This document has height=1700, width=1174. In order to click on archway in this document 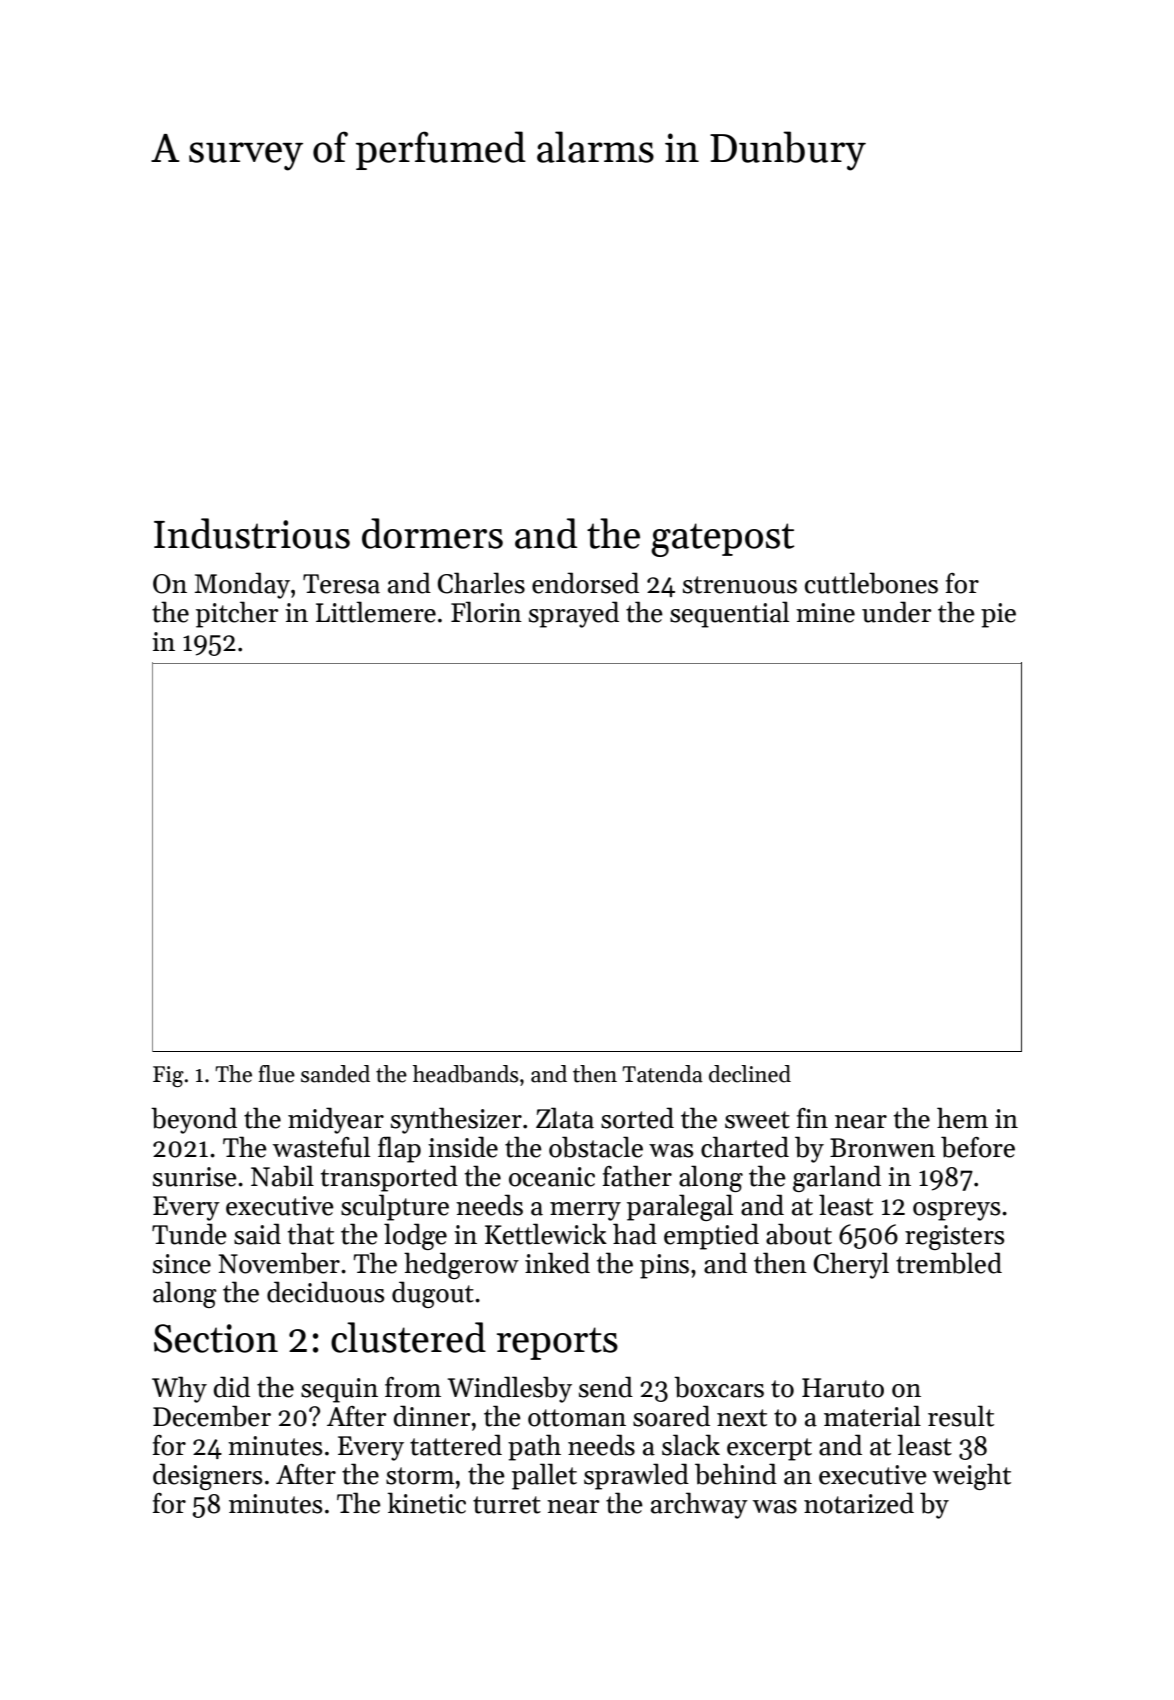, I will do `click(699, 1505)`.
